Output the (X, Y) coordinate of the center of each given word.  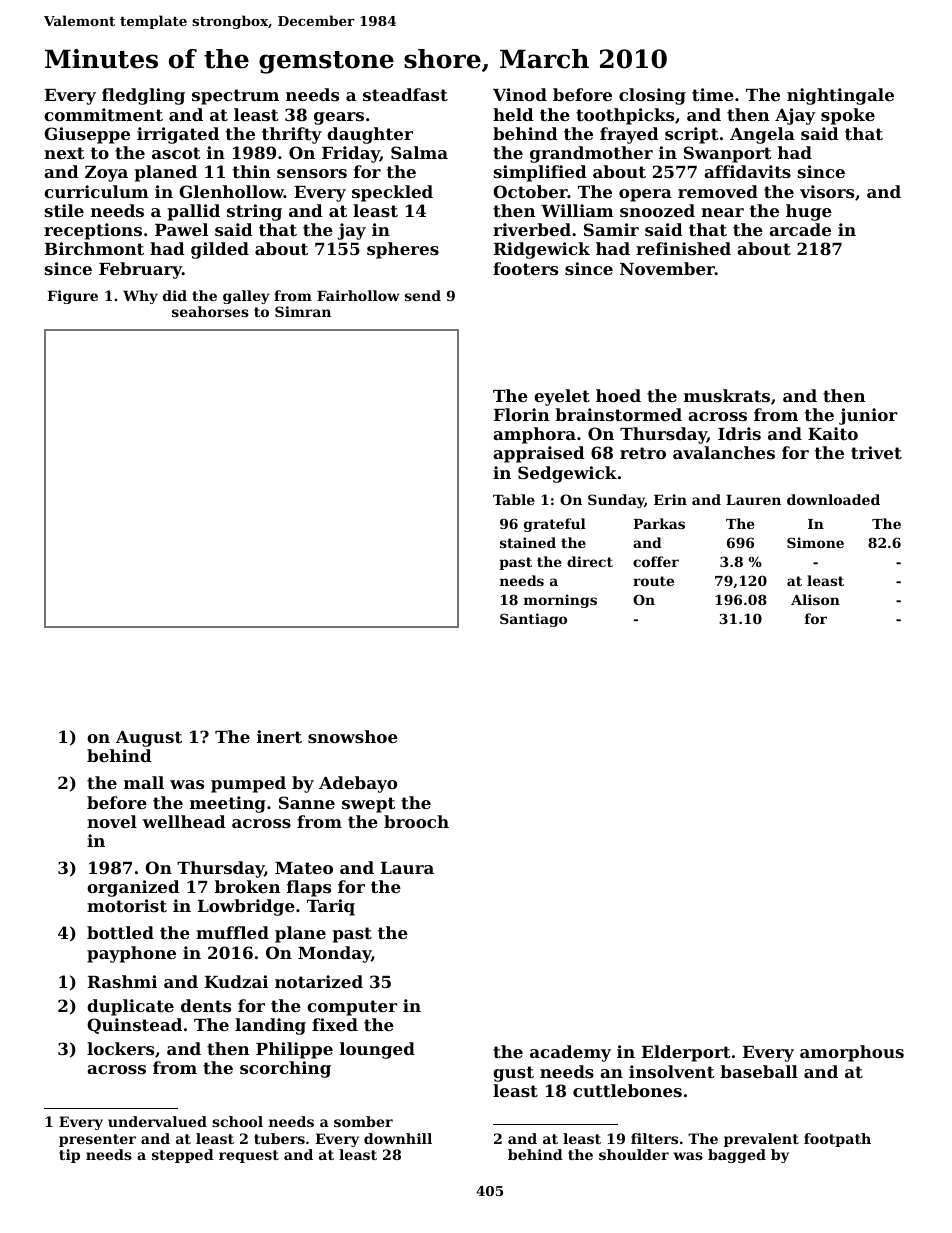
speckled (392, 193)
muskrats (727, 395)
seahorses (210, 311)
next (64, 153)
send (423, 295)
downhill (398, 1138)
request (249, 1156)
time (713, 94)
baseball (759, 1071)
